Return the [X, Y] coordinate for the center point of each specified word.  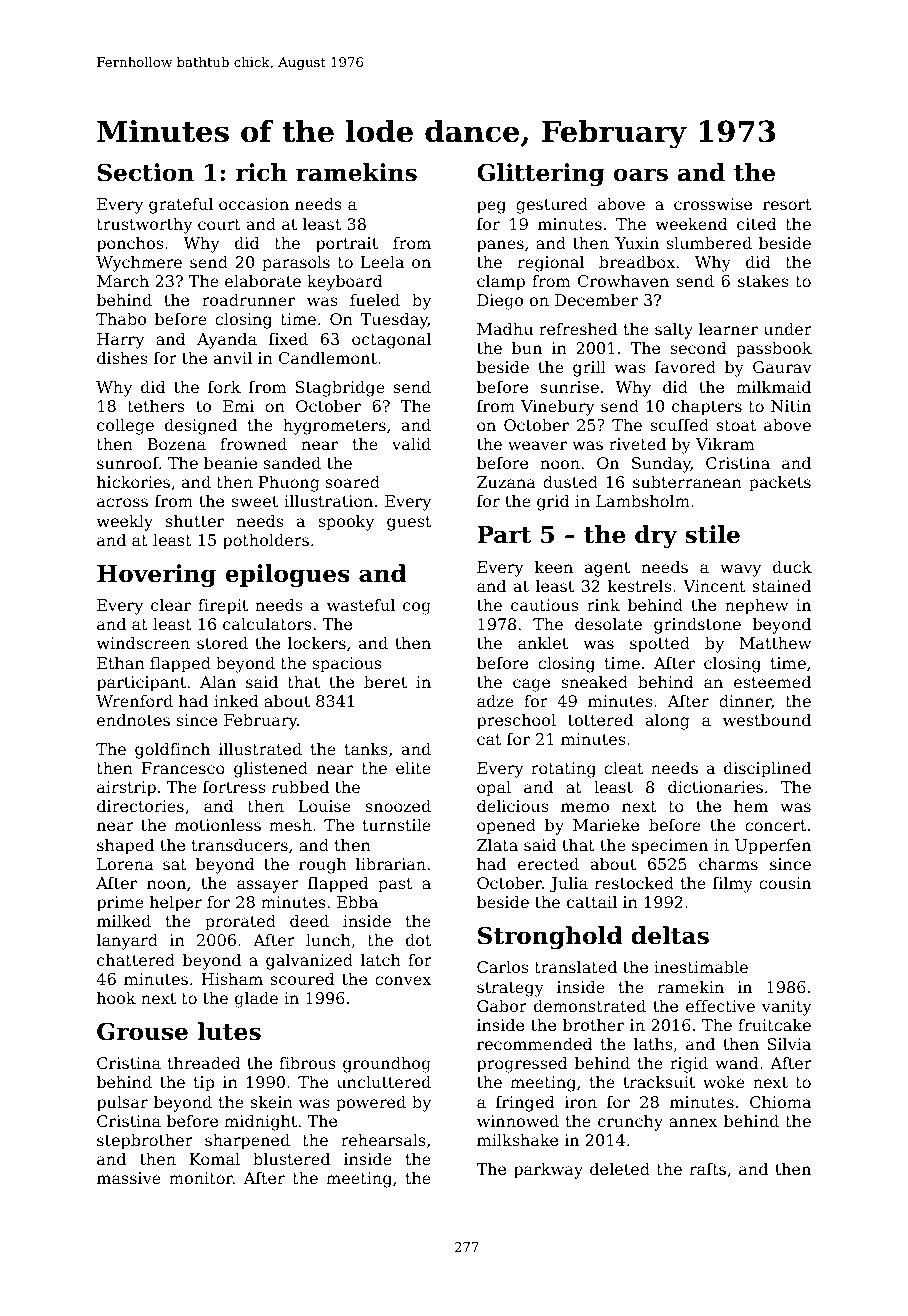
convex [403, 980]
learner [728, 329]
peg [491, 207]
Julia [569, 885]
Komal [215, 1159]
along [668, 722]
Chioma [780, 1102]
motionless [217, 825]
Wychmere [139, 264]
